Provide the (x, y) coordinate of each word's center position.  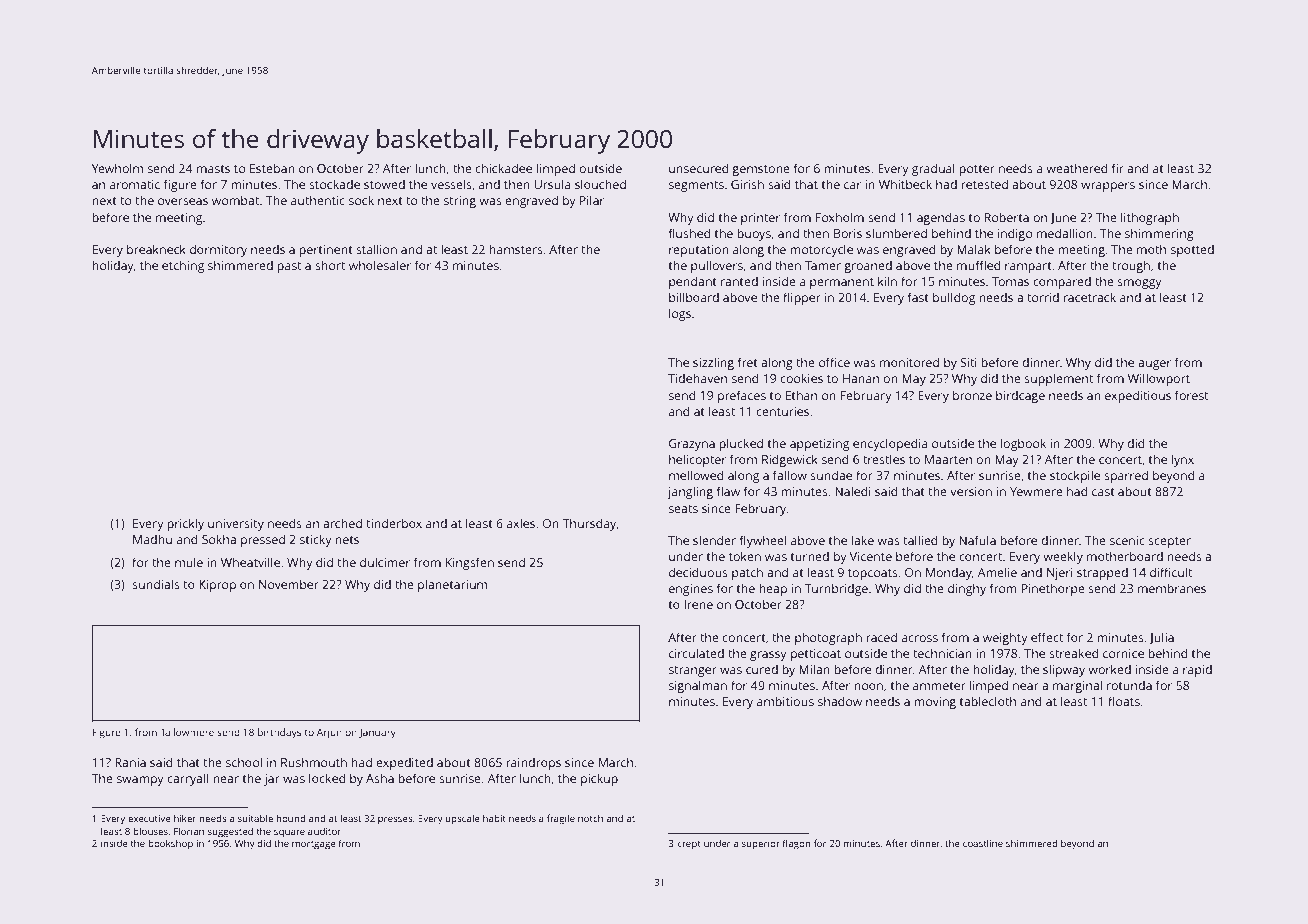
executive (149, 818)
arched (342, 523)
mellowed (696, 475)
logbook (1023, 444)
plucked (741, 444)
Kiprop (217, 586)
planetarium (452, 585)
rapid (1197, 670)
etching (183, 266)
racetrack (1090, 297)
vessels (451, 184)
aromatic (135, 184)
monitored (909, 362)
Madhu (152, 539)
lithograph (1150, 218)
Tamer (823, 265)
